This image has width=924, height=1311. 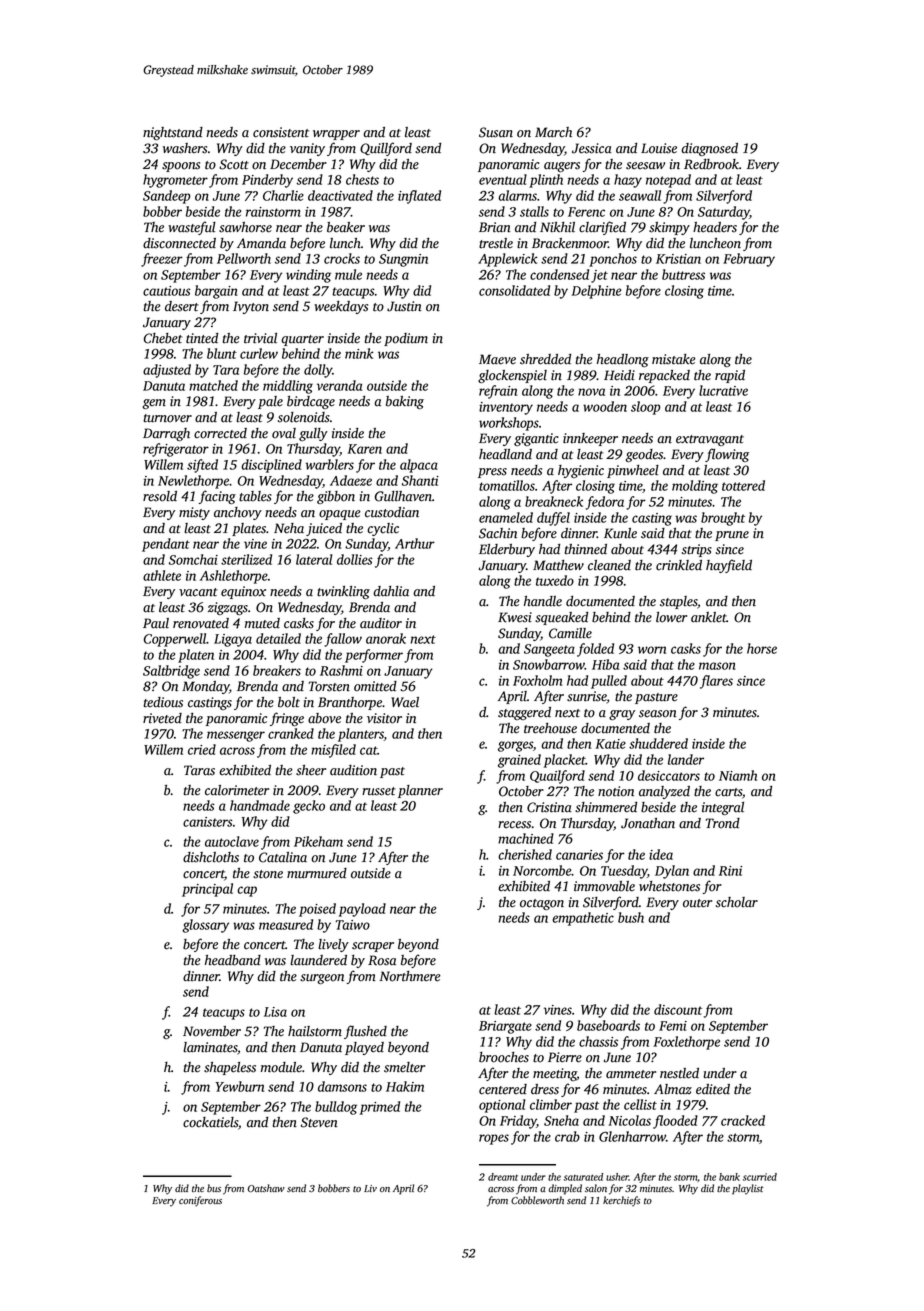 I want to click on buttress, so click(x=683, y=274).
